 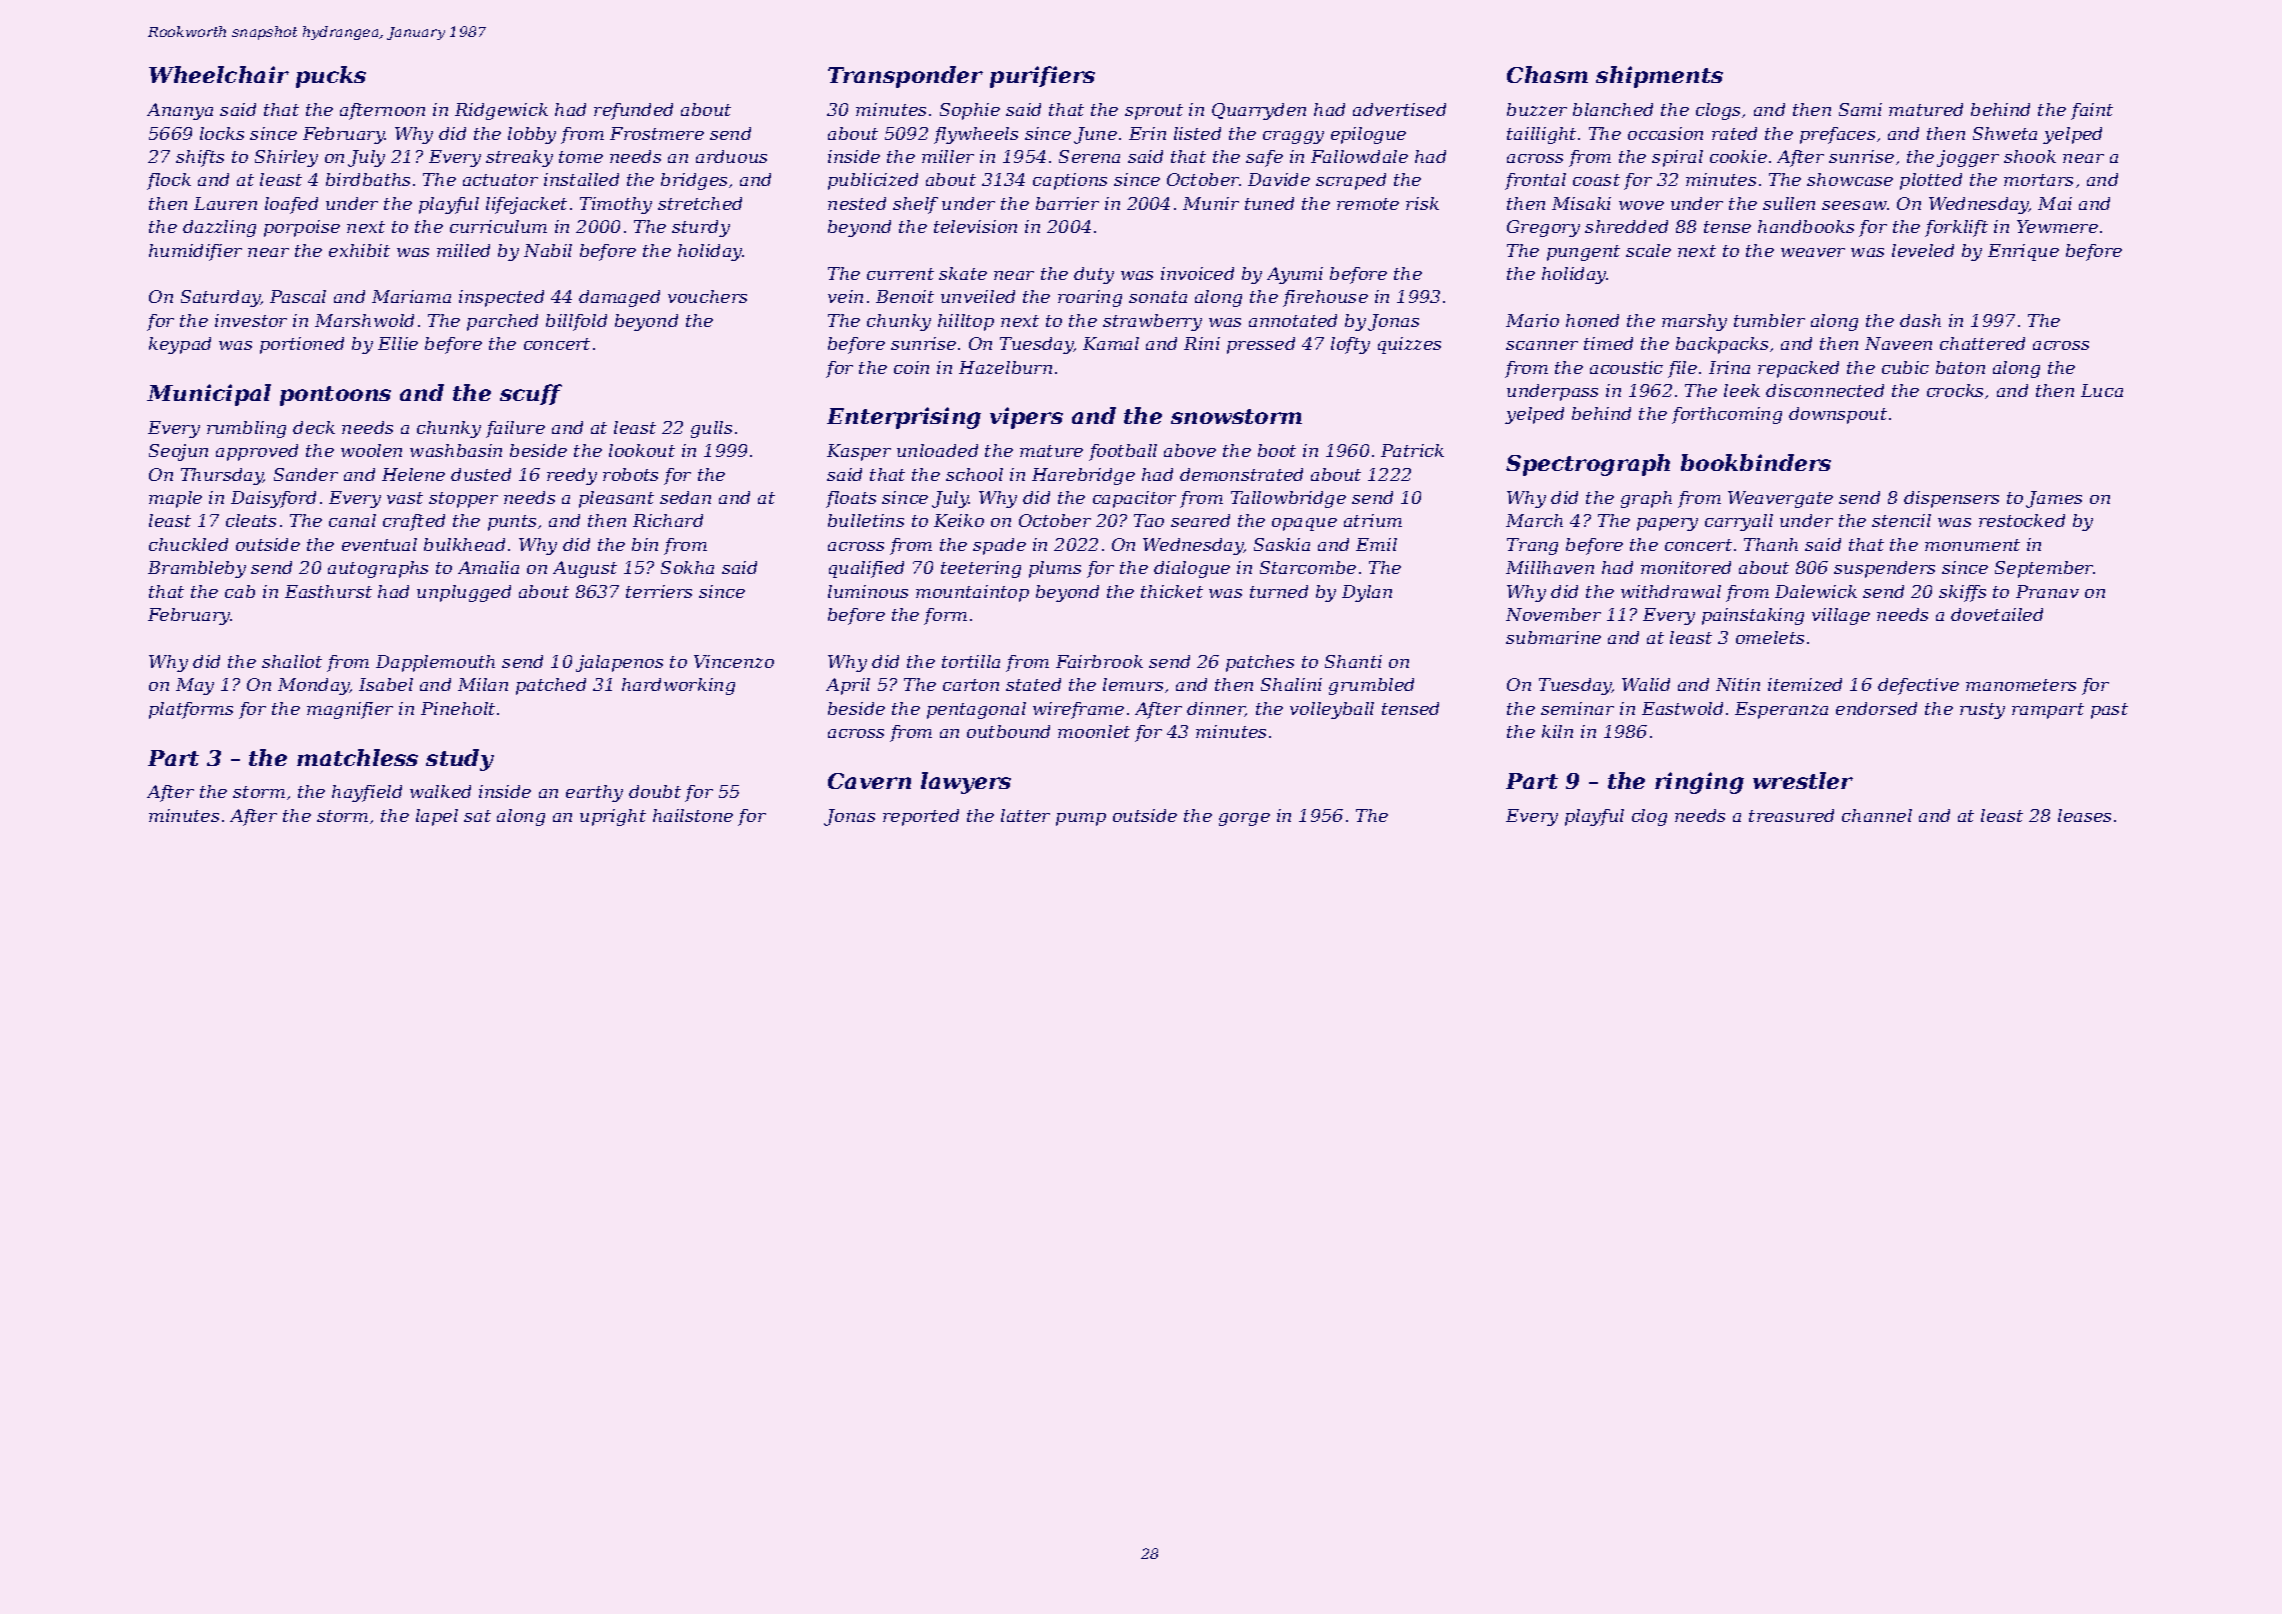 I want to click on purifiers, so click(x=1042, y=77).
